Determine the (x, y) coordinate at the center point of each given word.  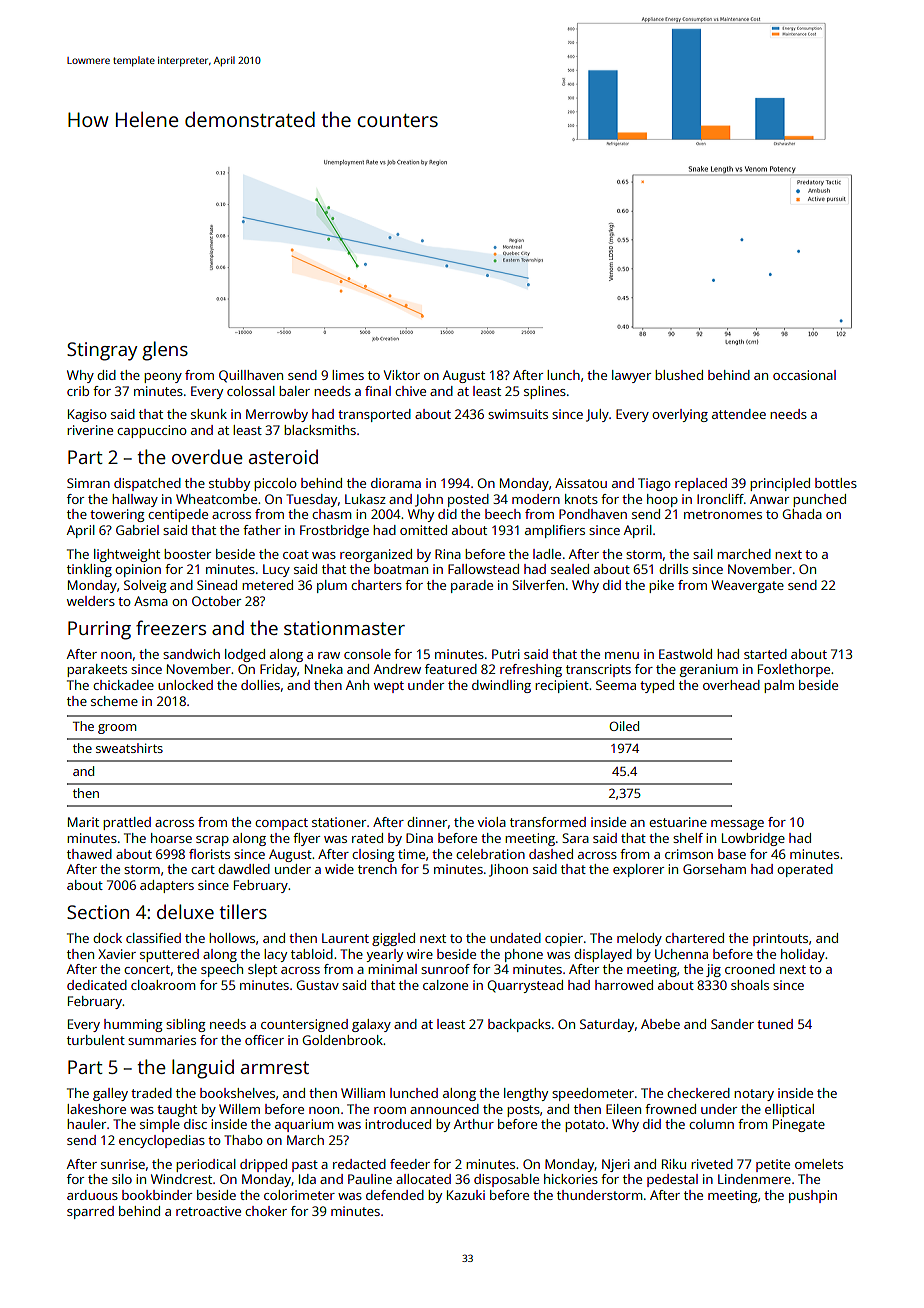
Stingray (102, 351)
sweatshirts (129, 748)
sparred (90, 1212)
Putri (506, 654)
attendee (739, 414)
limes (348, 375)
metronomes (723, 514)
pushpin (813, 1196)
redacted (359, 1164)
